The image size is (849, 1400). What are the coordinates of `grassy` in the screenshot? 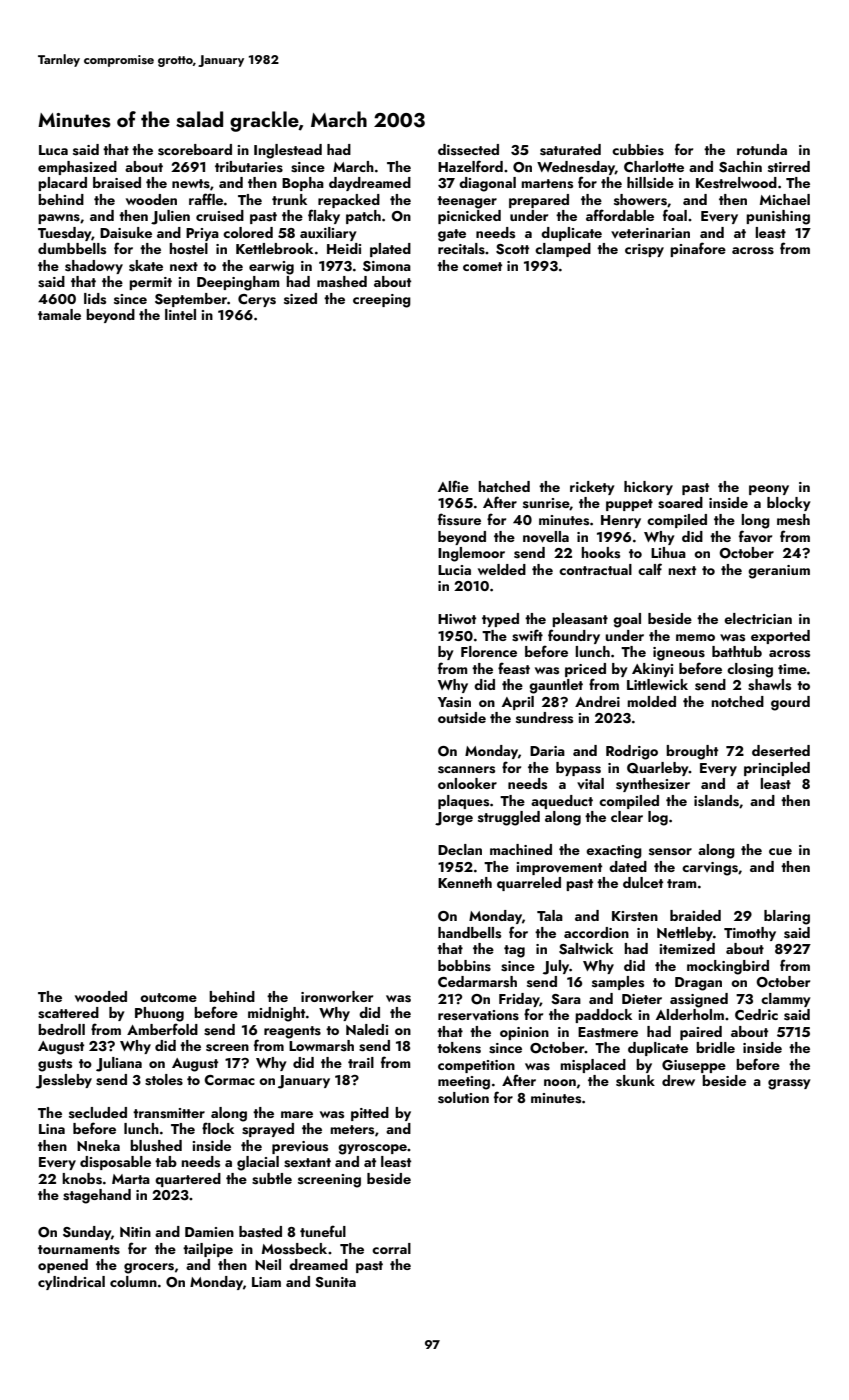 It's located at (789, 1084).
